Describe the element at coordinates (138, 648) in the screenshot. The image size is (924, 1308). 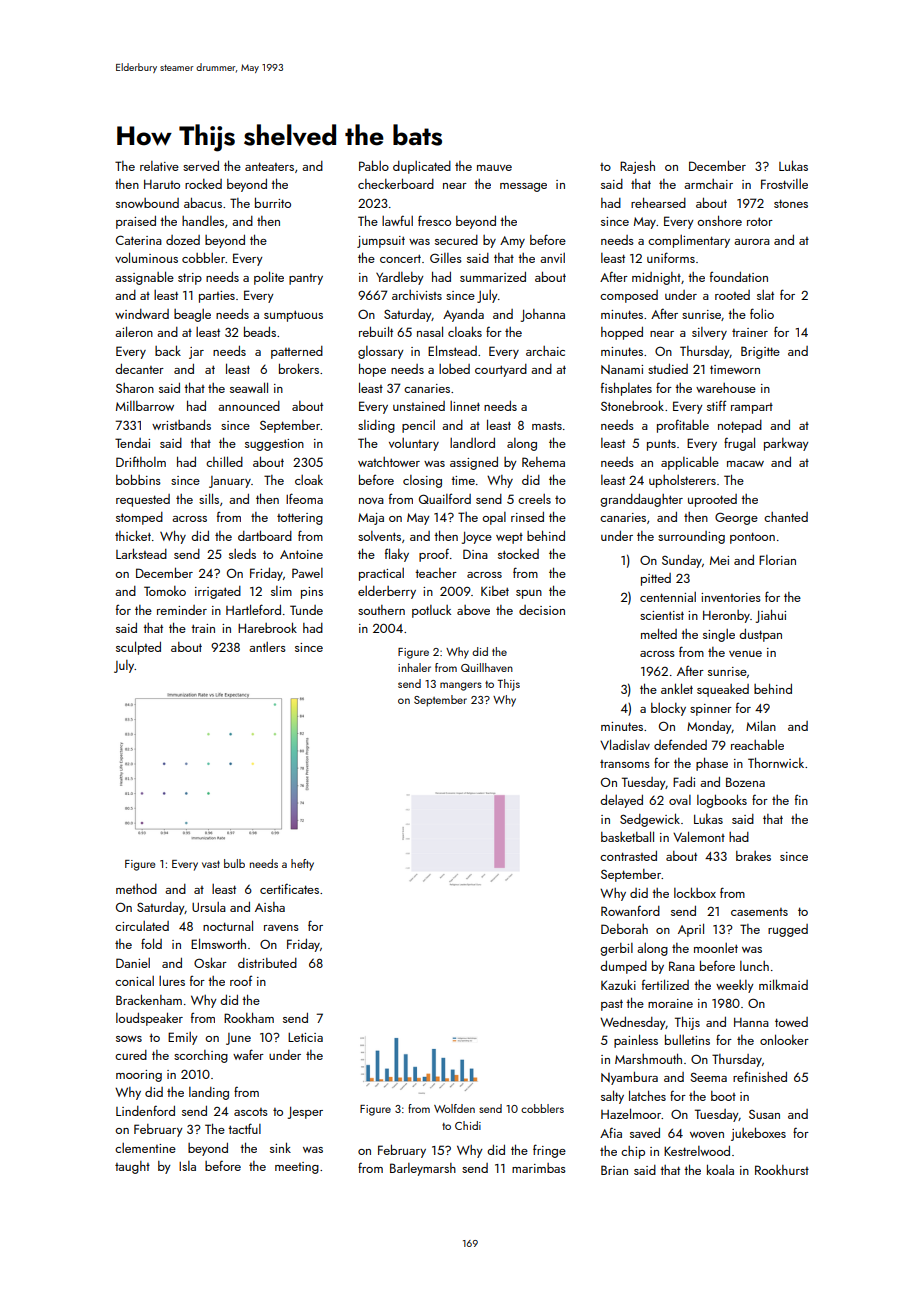
I see `sculpted` at that location.
